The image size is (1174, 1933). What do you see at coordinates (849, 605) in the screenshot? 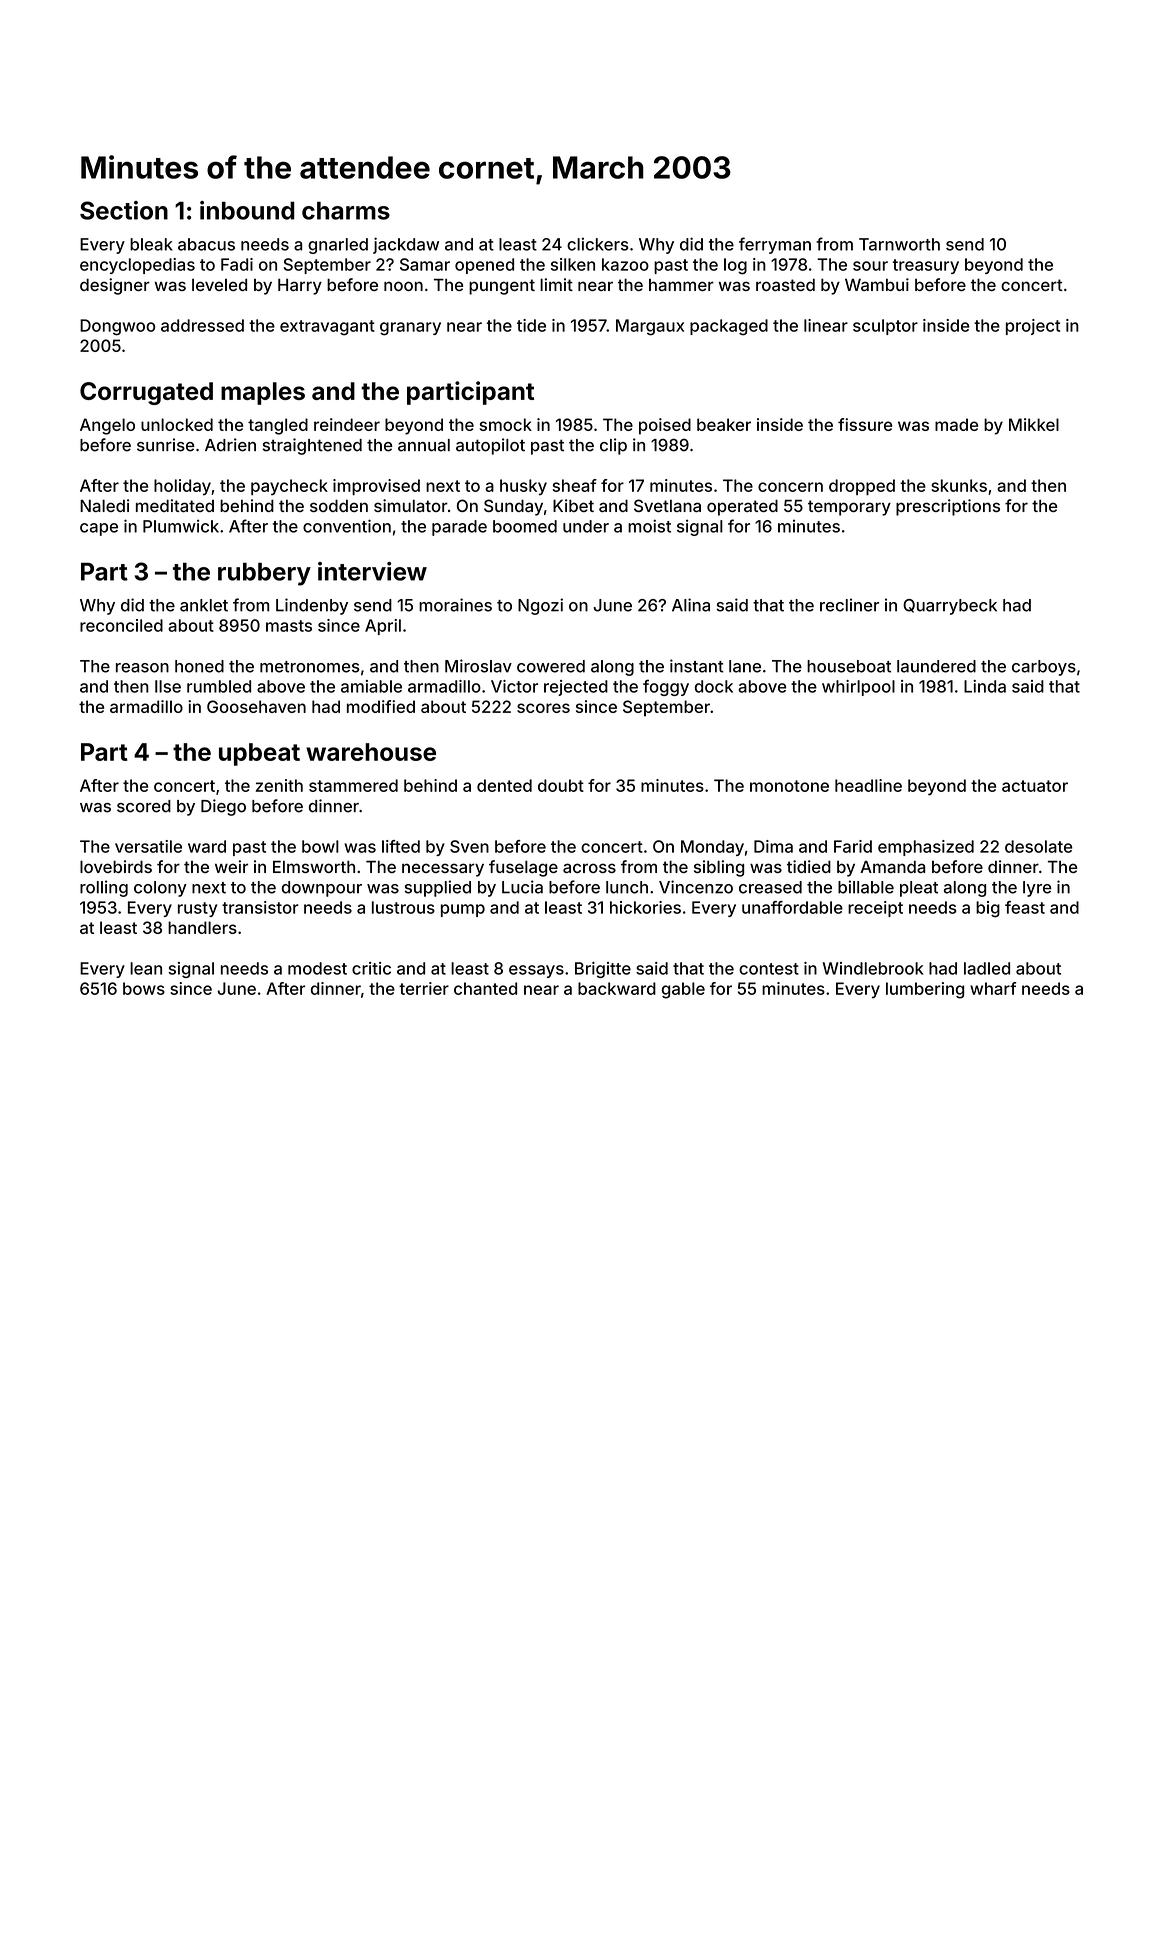
I see `recliner` at bounding box center [849, 605].
